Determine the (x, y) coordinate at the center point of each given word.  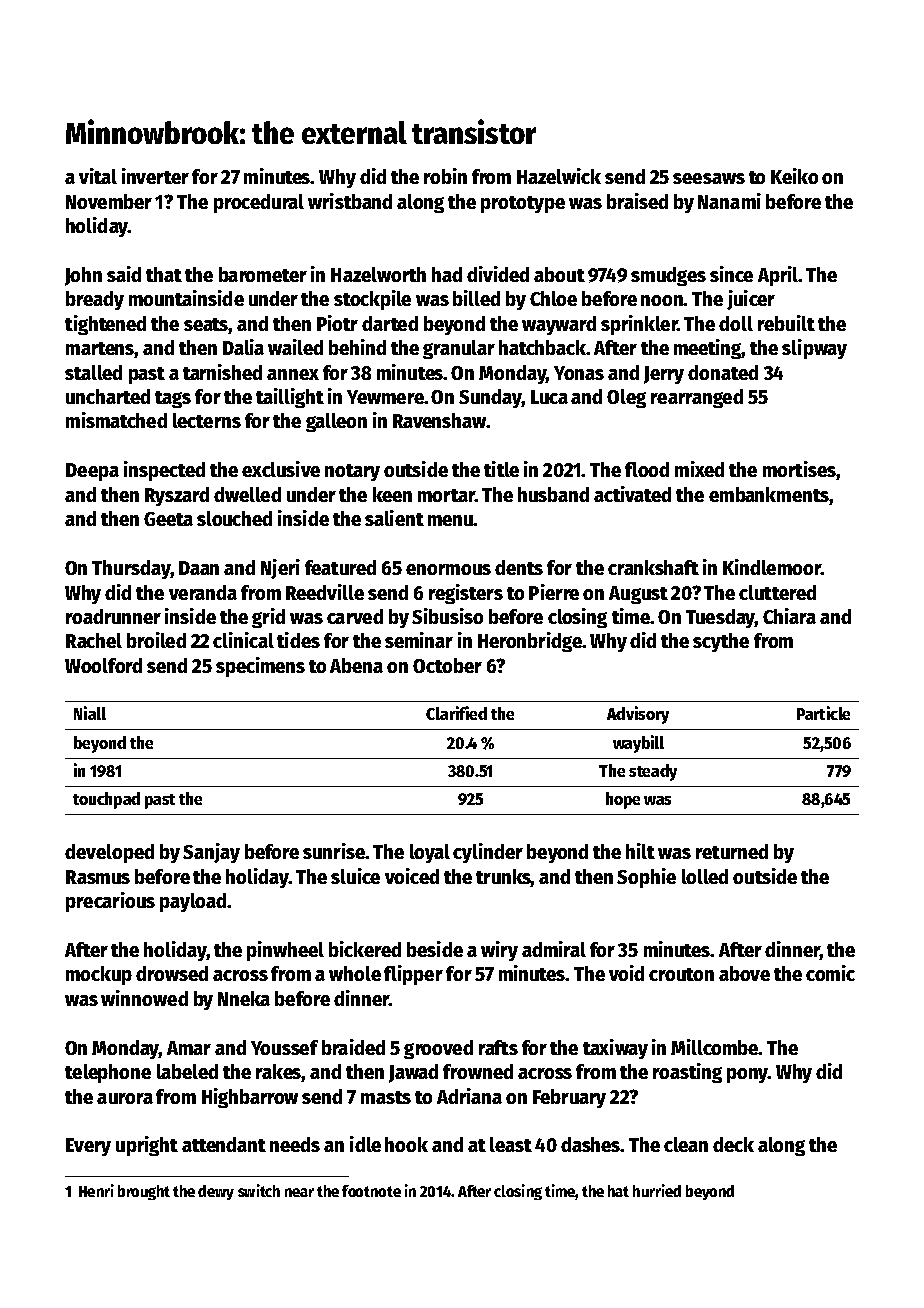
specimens (260, 667)
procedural (259, 203)
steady (653, 772)
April (778, 276)
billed (476, 298)
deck (733, 1144)
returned (732, 851)
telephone (108, 1073)
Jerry (664, 375)
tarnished (222, 372)
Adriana (469, 1096)
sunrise (334, 851)
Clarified (456, 713)
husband (553, 494)
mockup (99, 975)
